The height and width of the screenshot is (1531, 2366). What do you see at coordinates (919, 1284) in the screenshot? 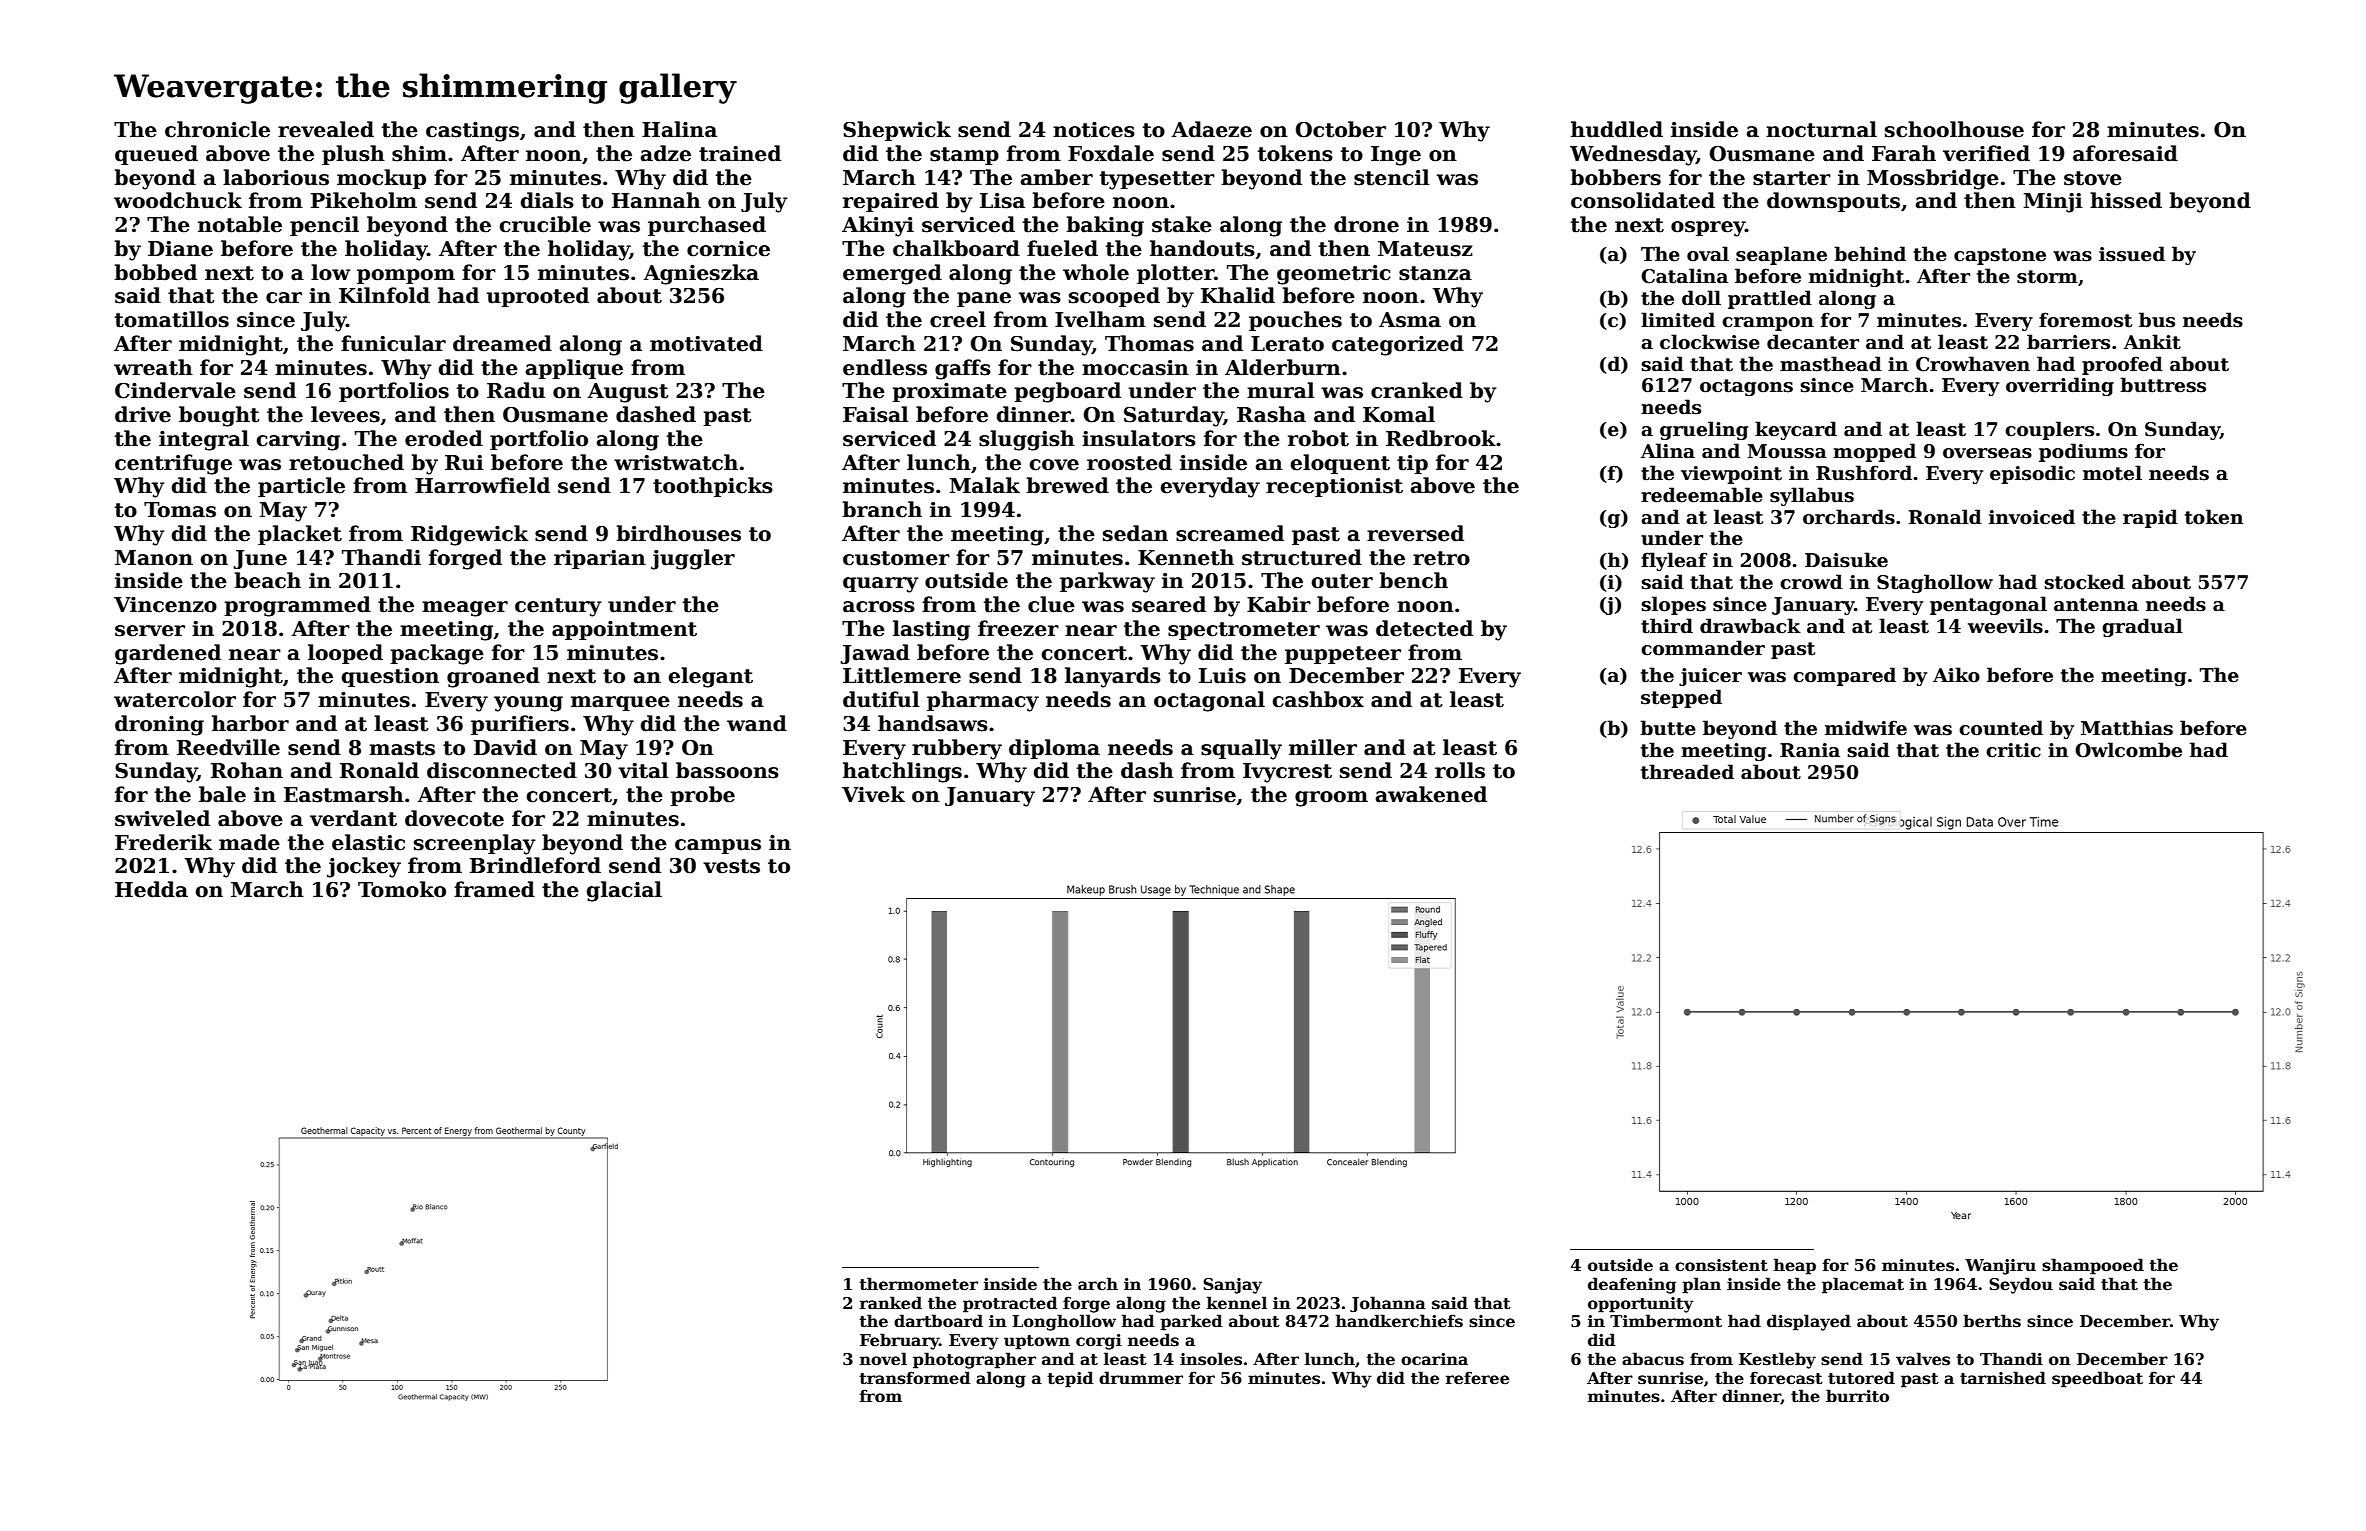
I see `thermometer` at bounding box center [919, 1284].
